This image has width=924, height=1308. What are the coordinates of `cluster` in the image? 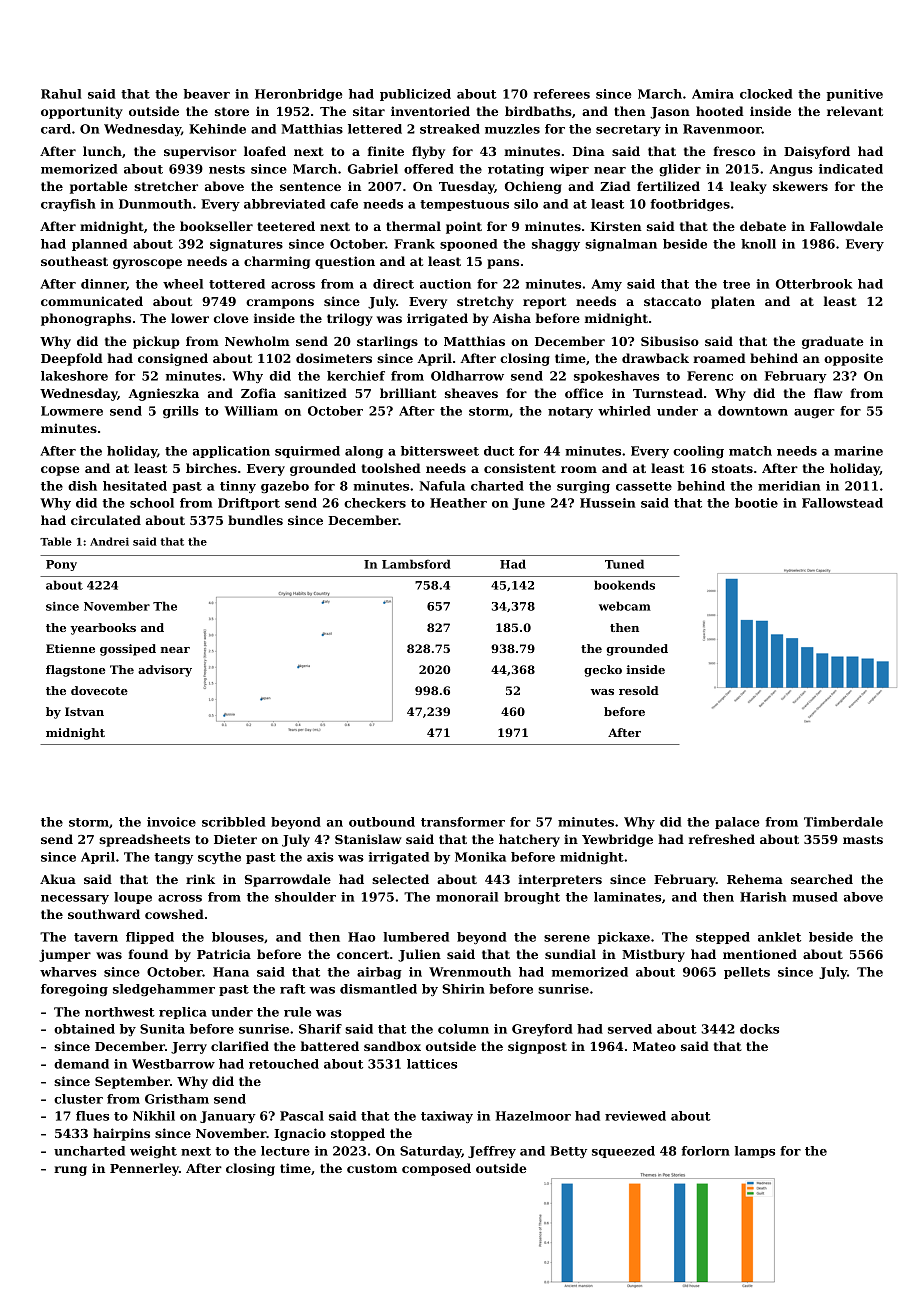 It's located at (78, 1099).
